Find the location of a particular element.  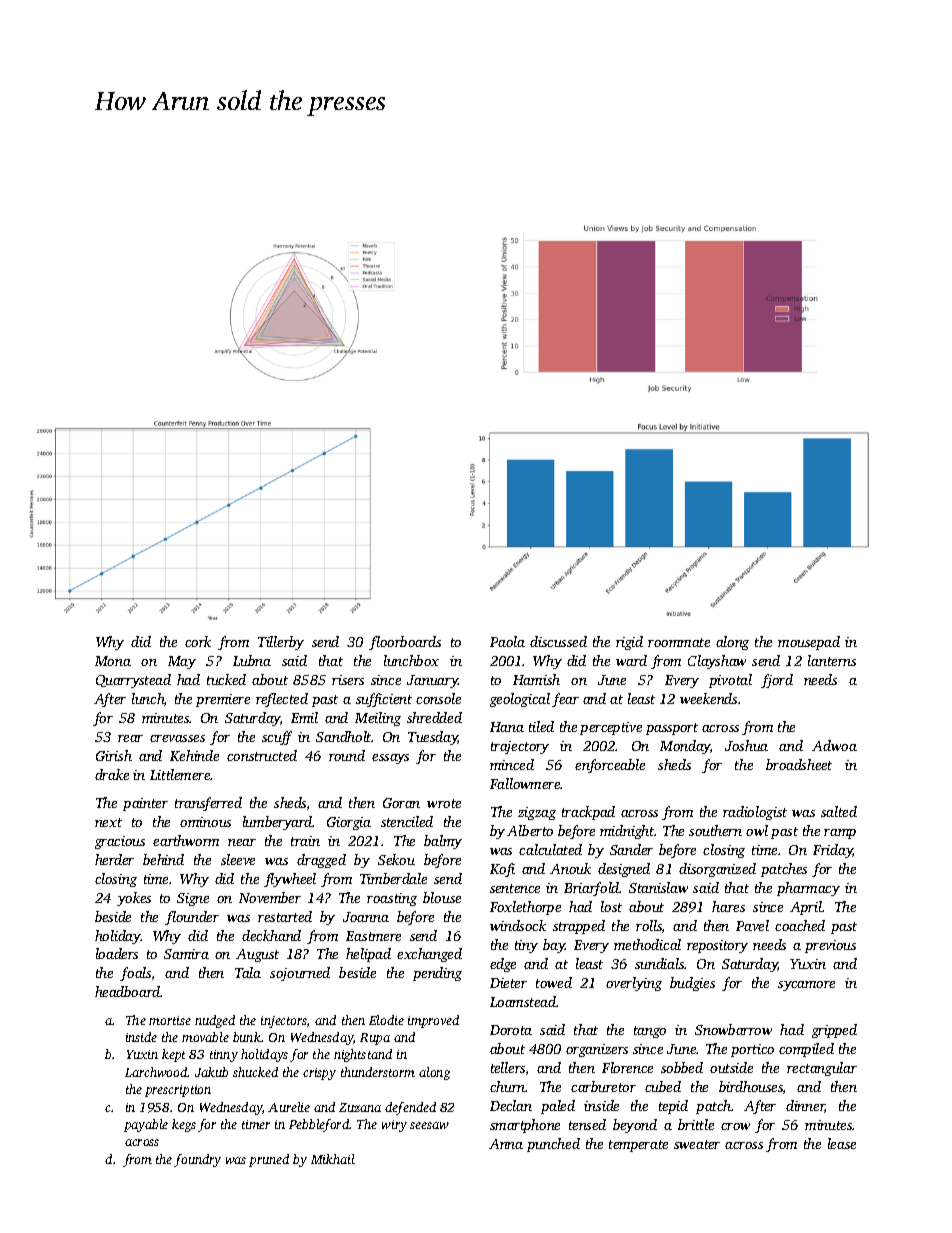

sobbed is located at coordinates (682, 1067).
